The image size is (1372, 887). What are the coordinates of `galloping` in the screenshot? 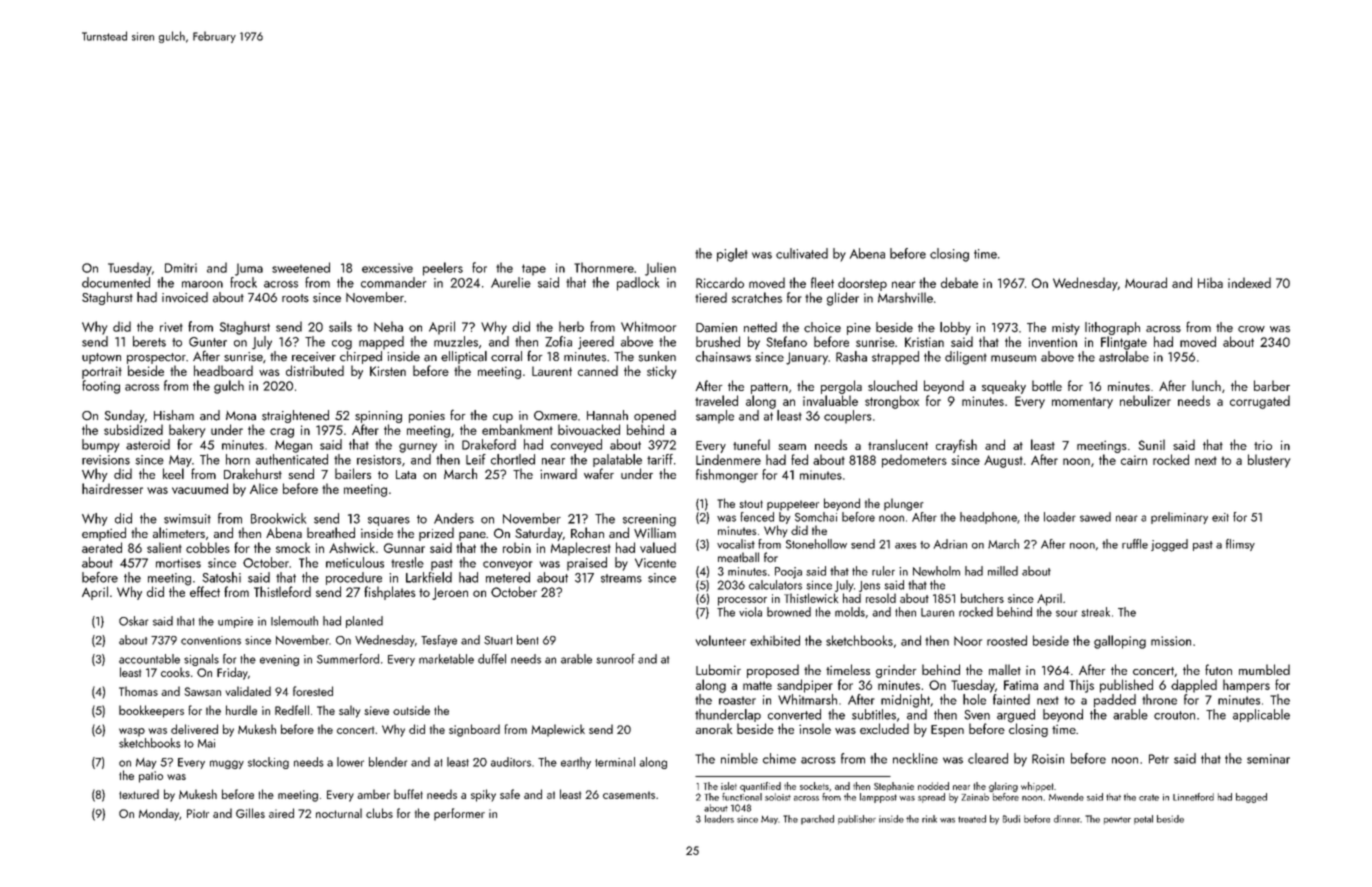 It's located at (1120, 642).
